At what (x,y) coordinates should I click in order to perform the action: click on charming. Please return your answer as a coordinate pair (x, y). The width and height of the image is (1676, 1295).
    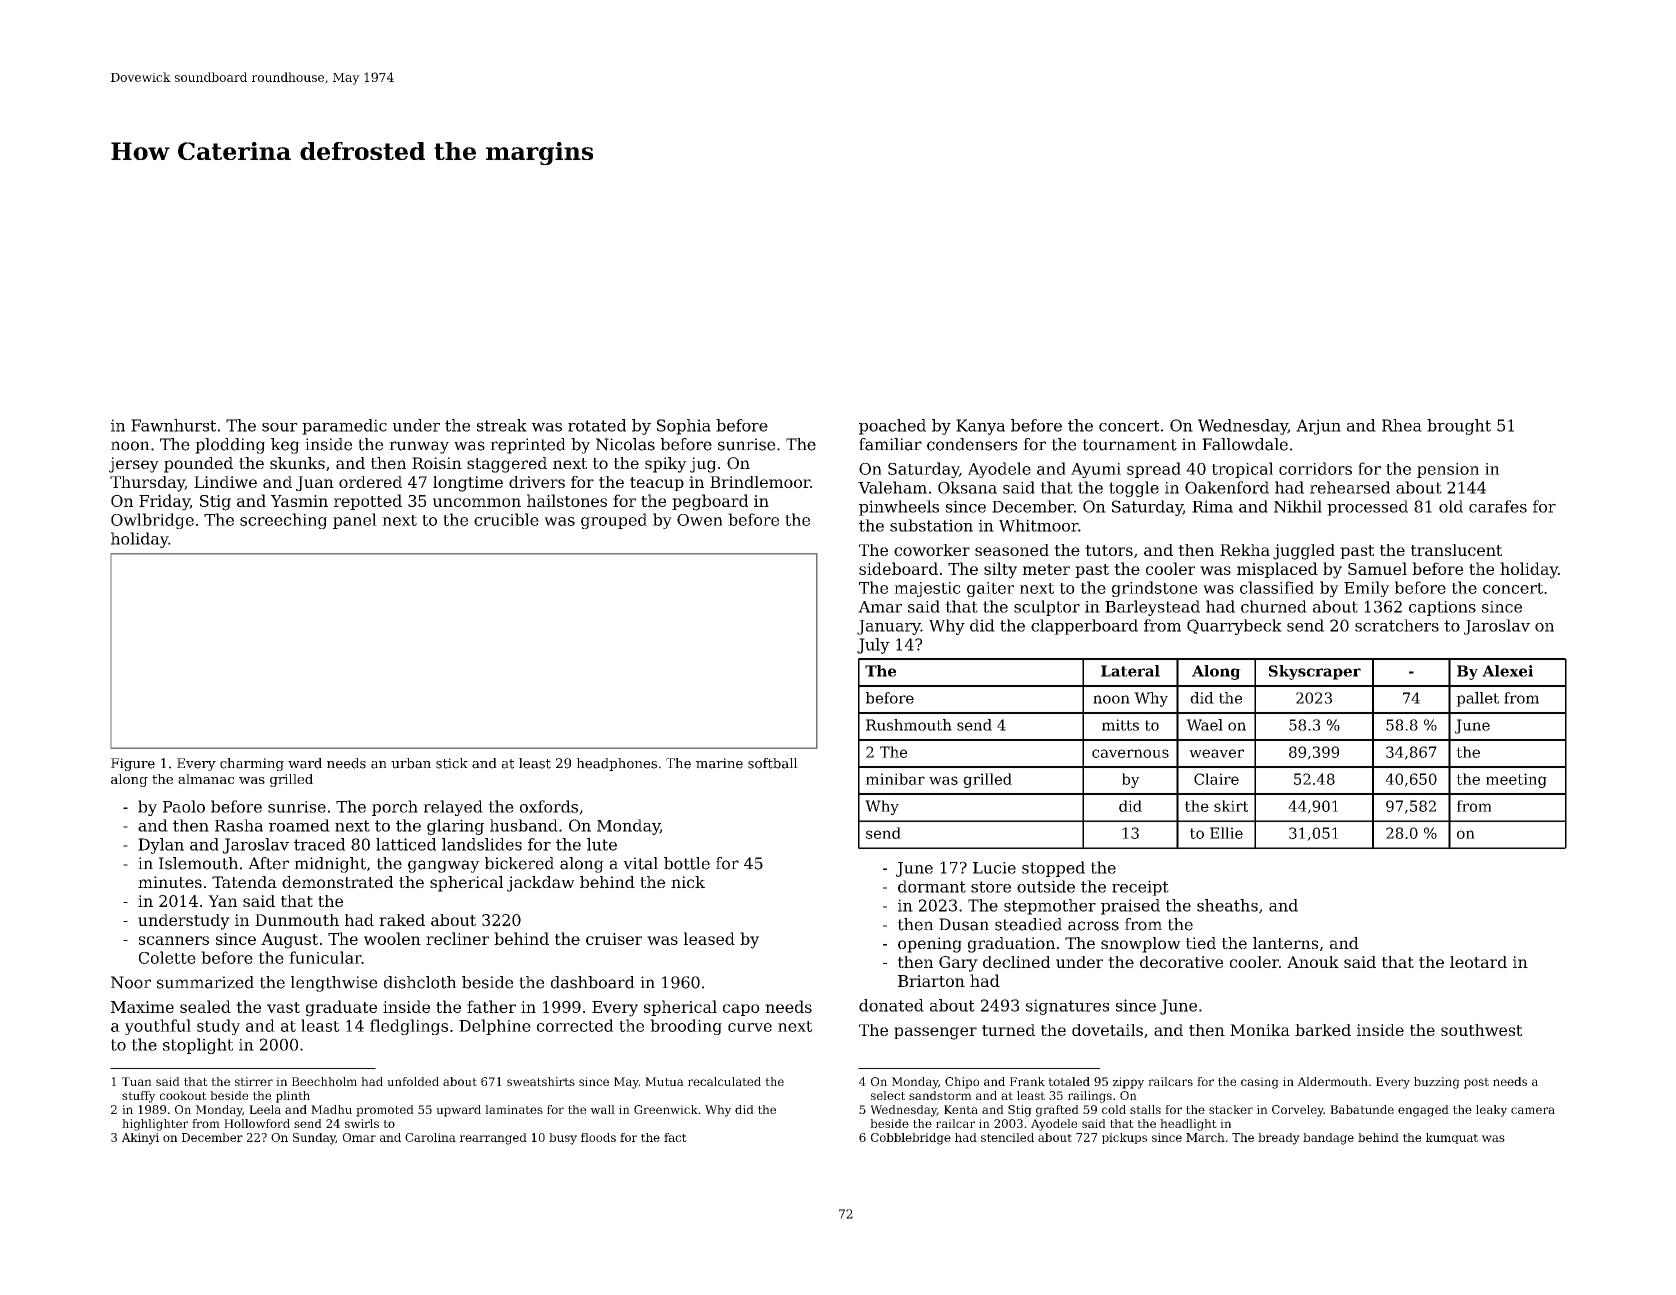
    Looking at the image, I should click on (252, 764).
